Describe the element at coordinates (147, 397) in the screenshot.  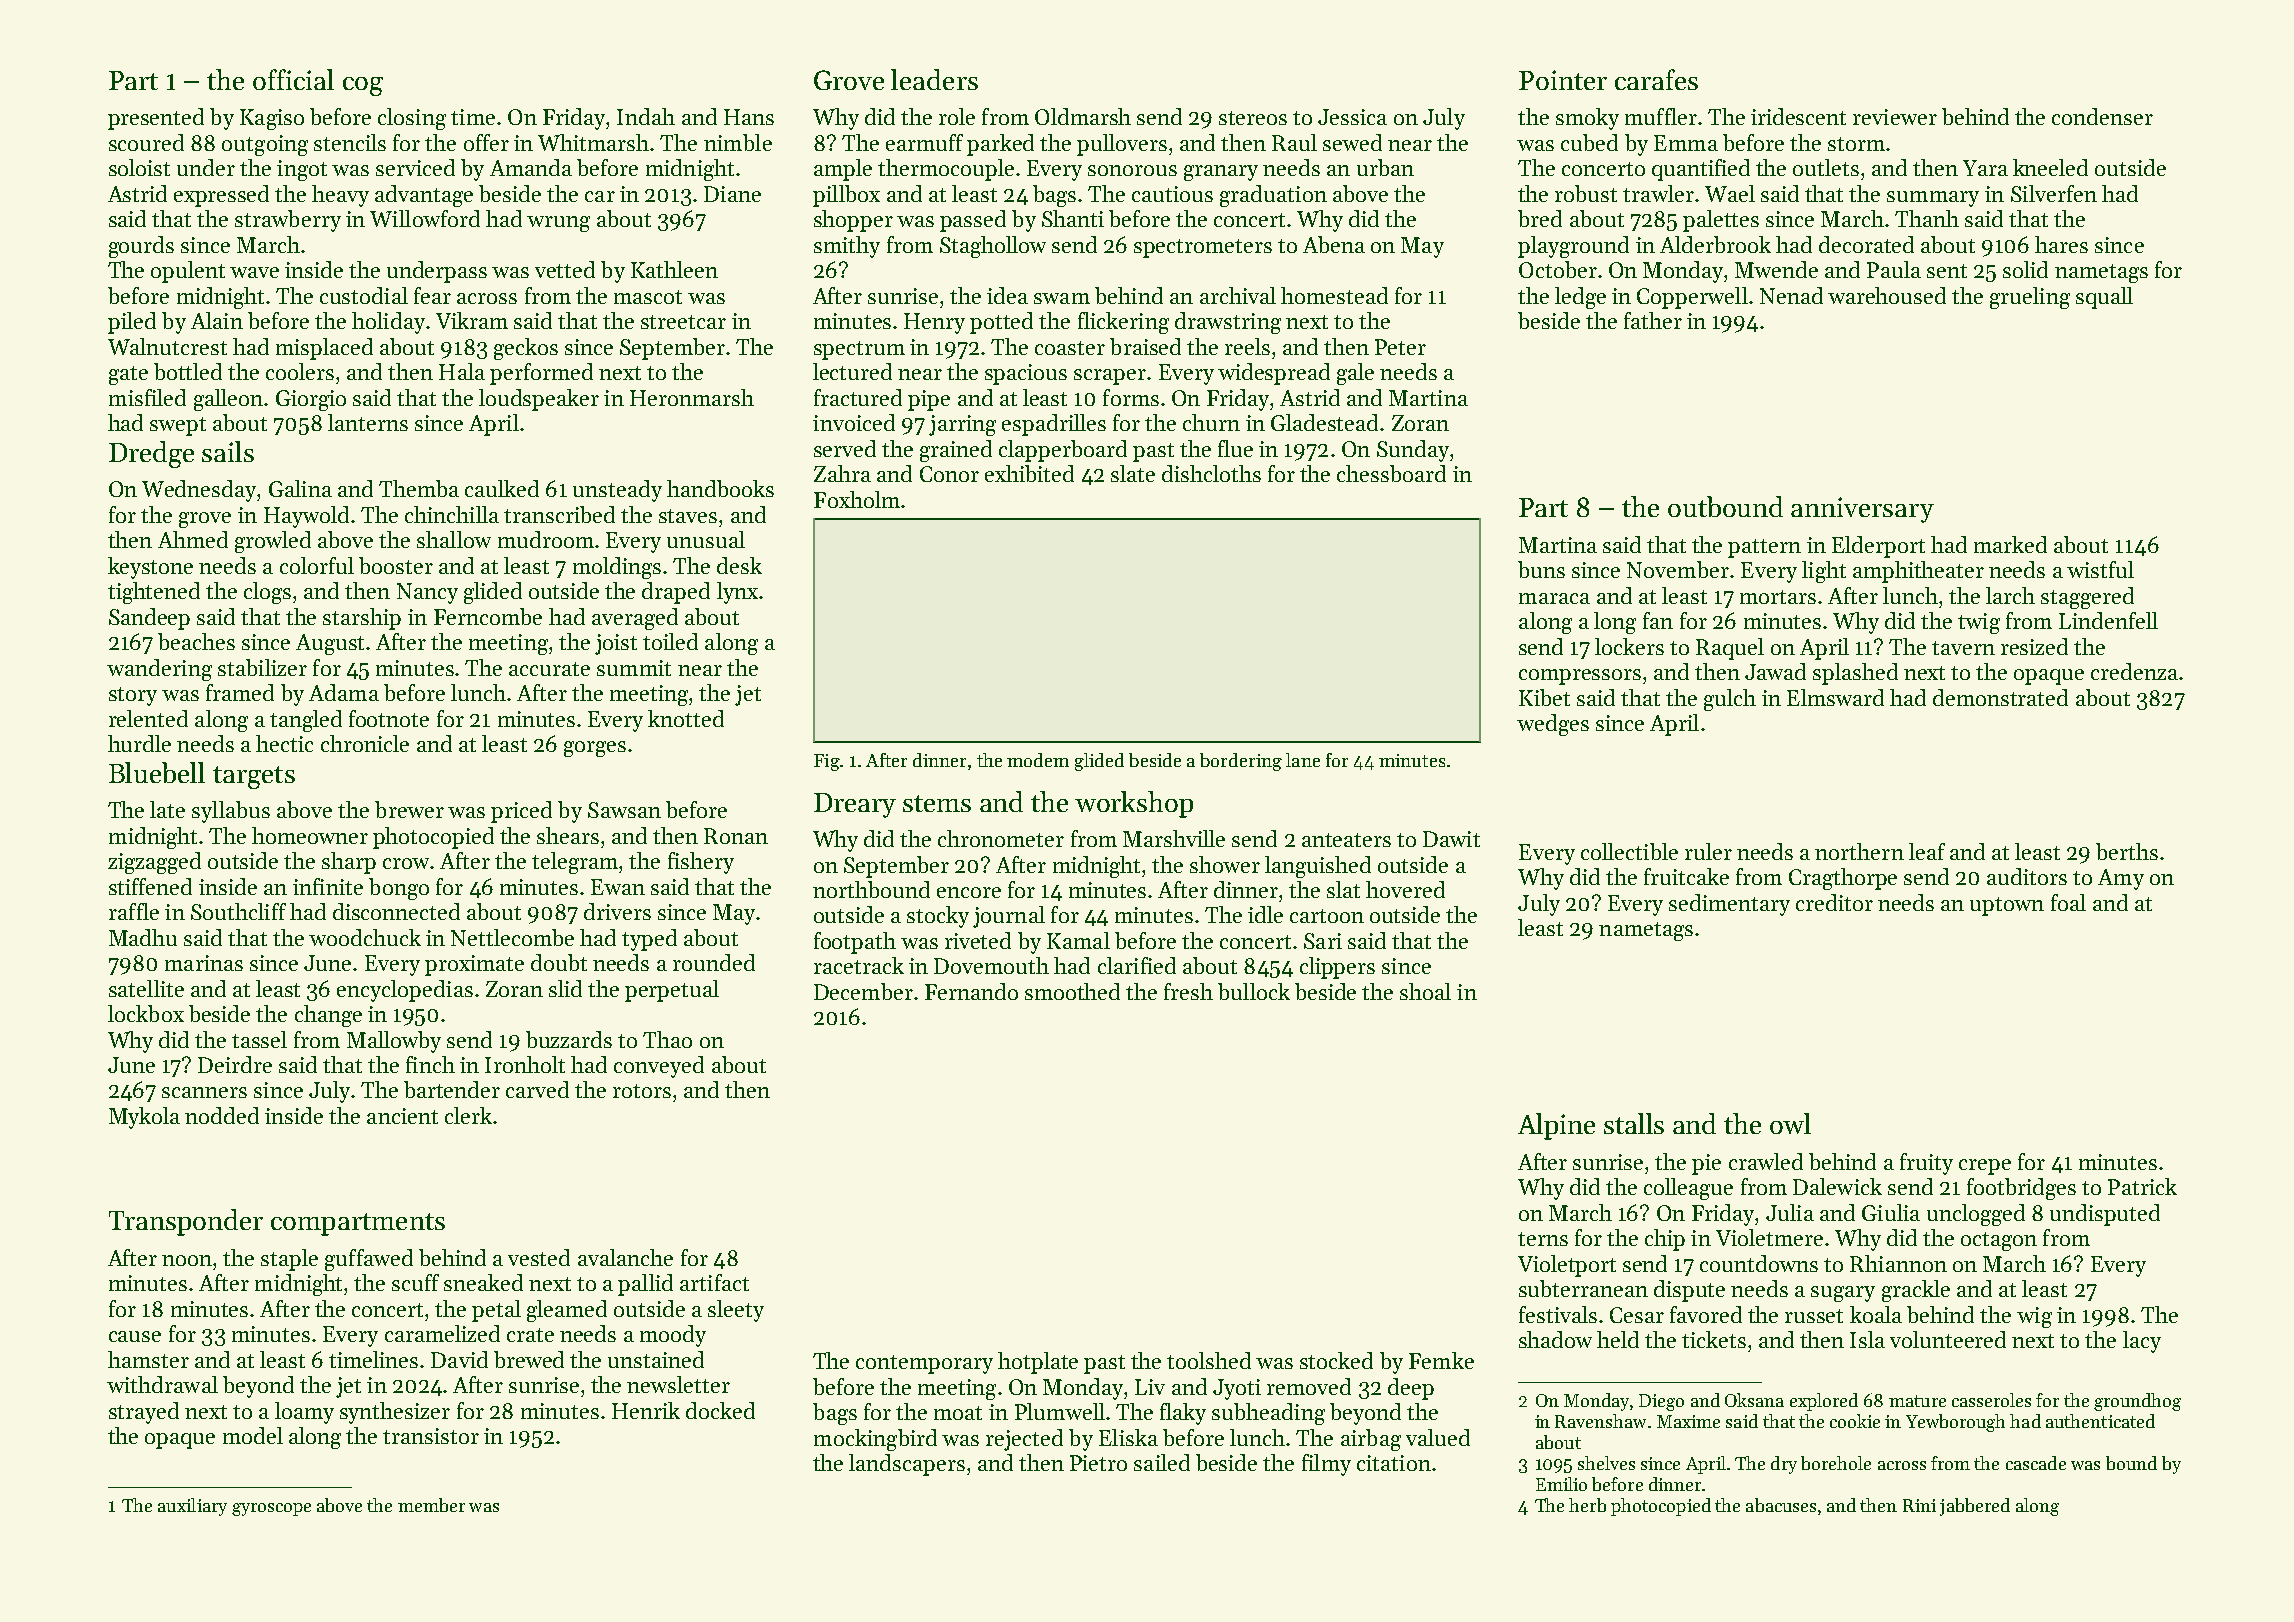
I see `misfiled` at that location.
